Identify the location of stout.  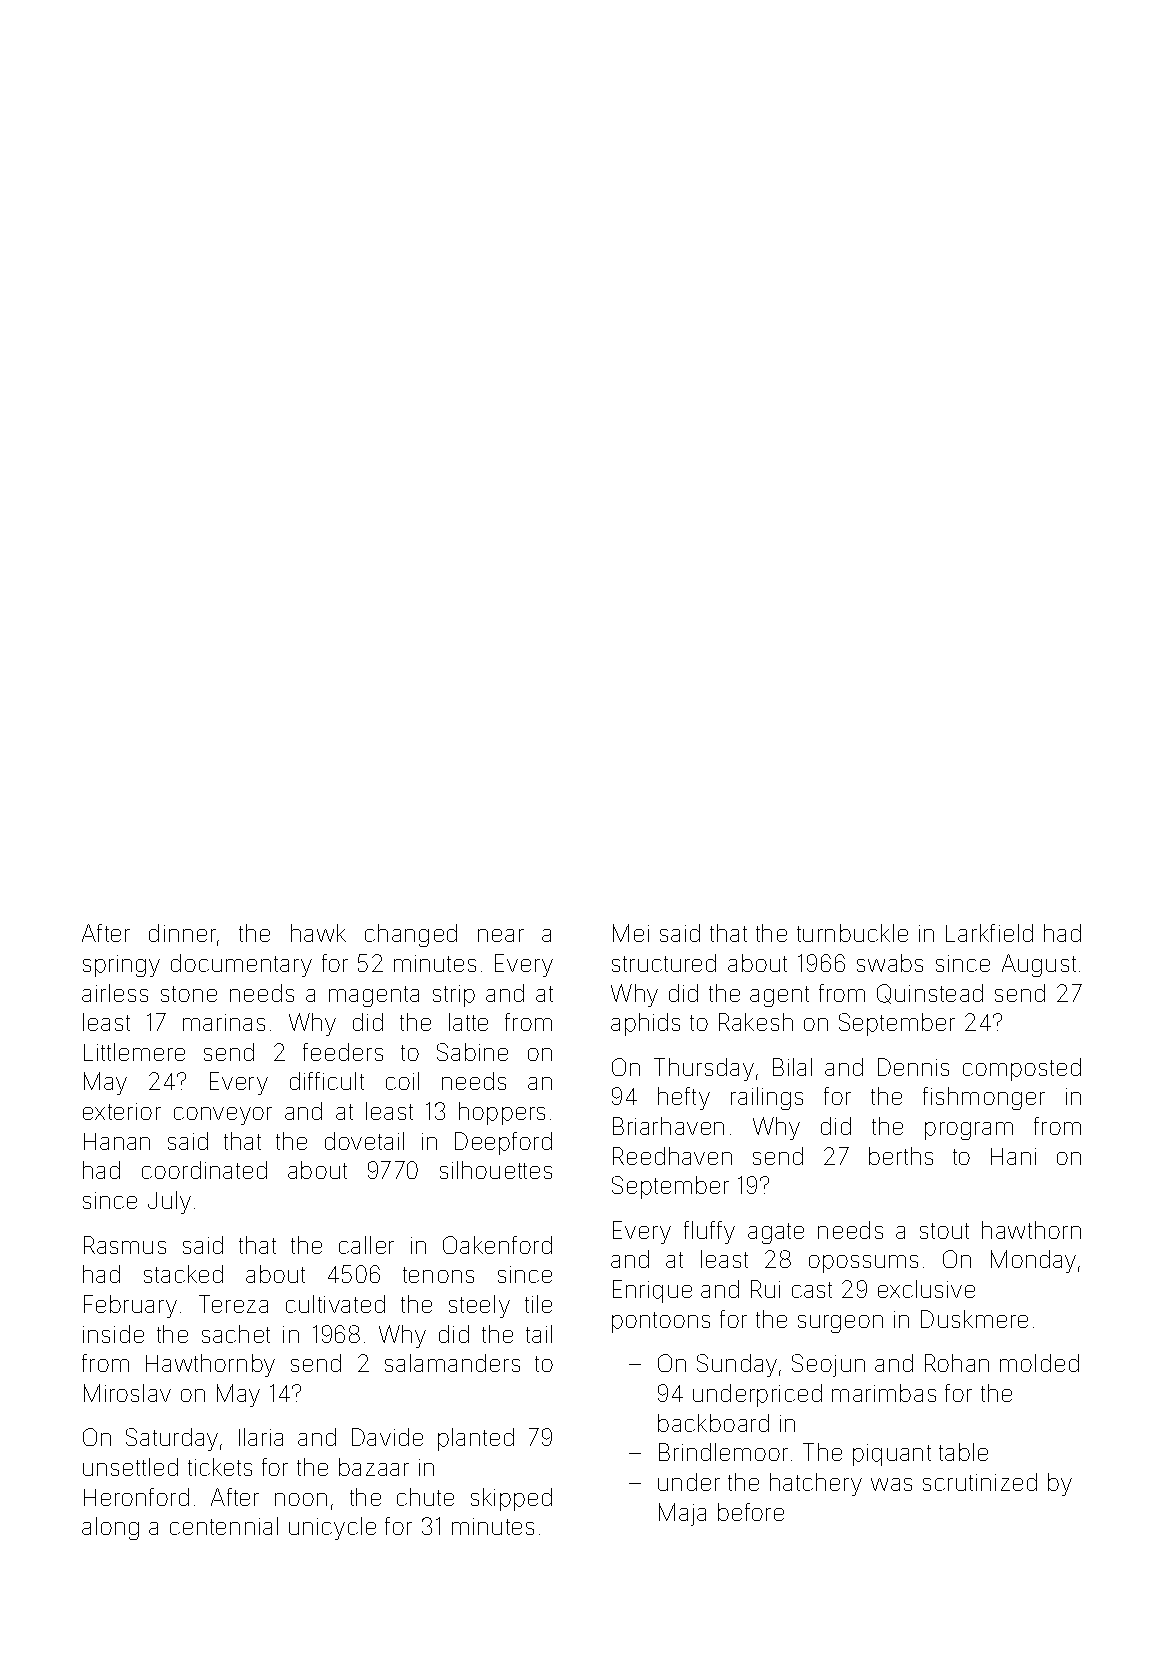
(944, 1231).
